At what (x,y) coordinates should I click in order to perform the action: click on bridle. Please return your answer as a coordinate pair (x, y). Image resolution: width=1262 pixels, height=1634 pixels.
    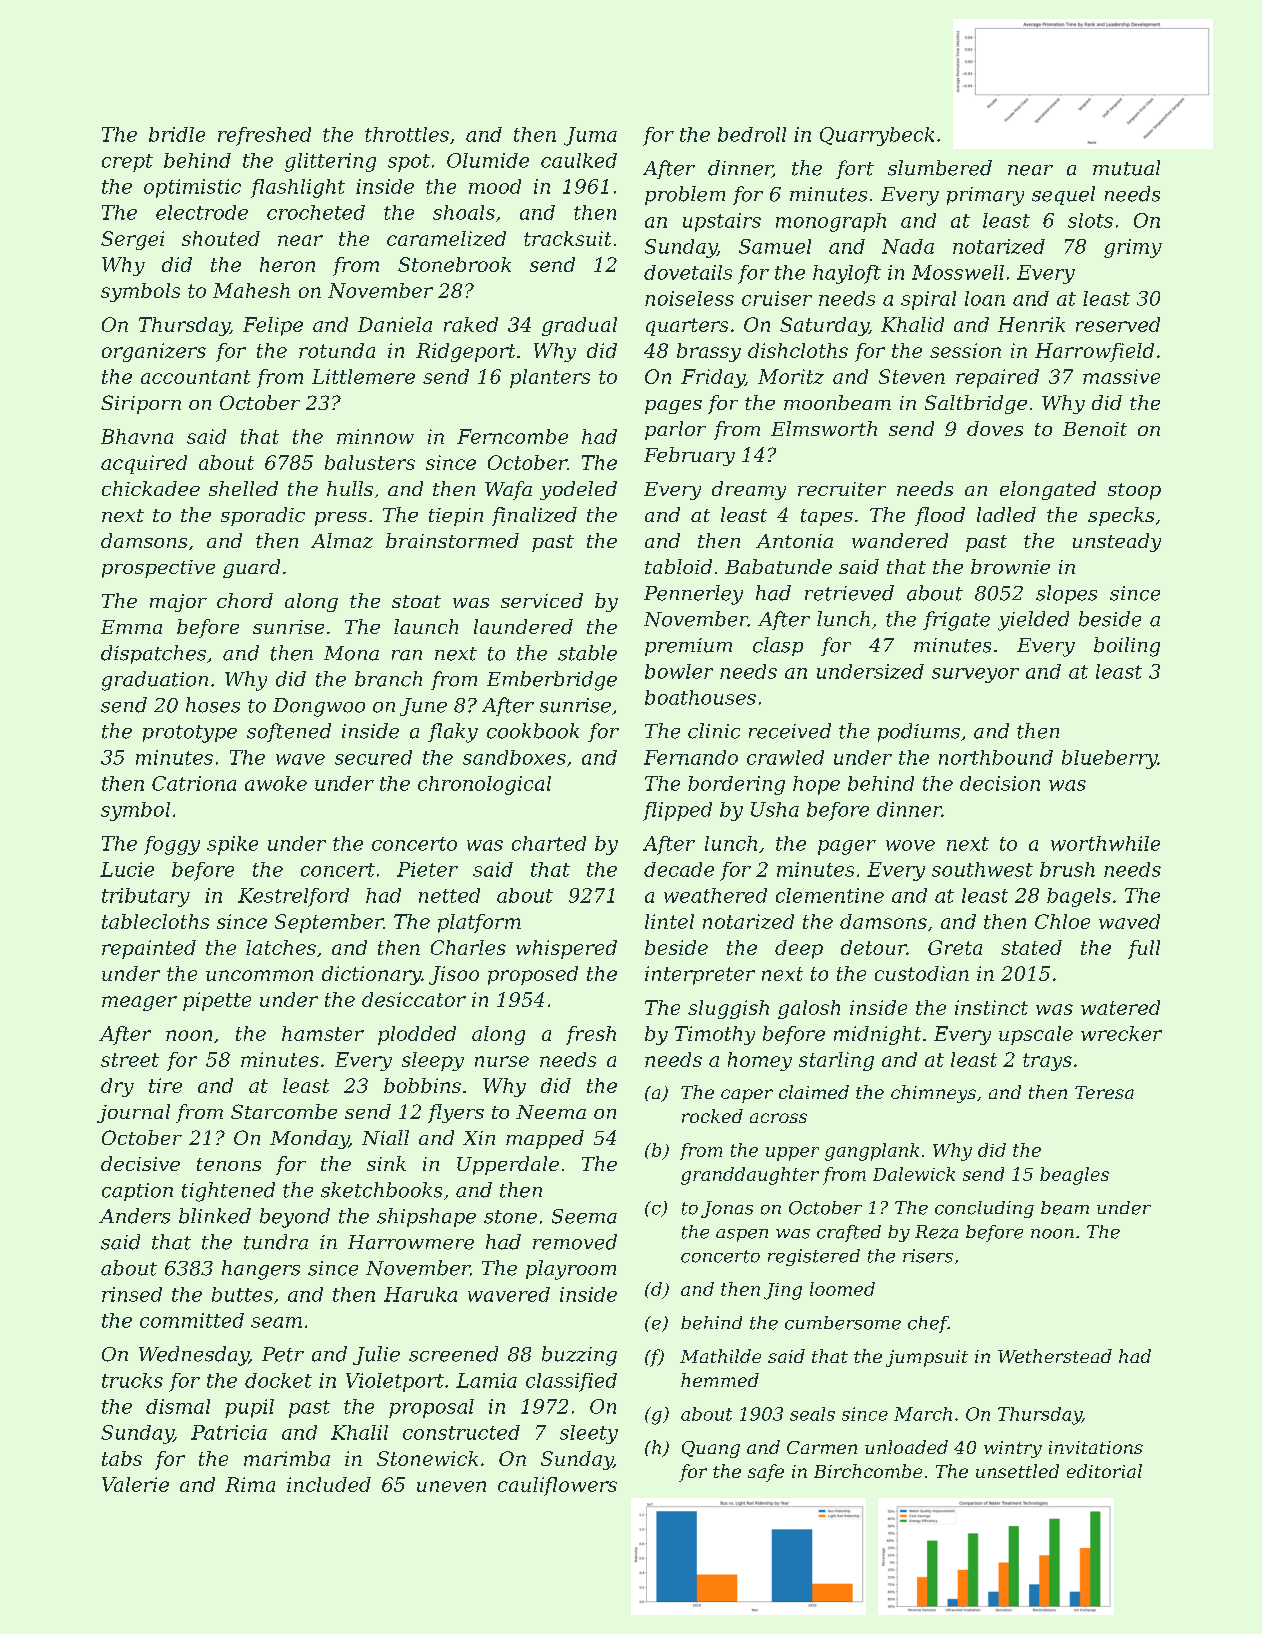
    Looking at the image, I should click on (177, 134).
